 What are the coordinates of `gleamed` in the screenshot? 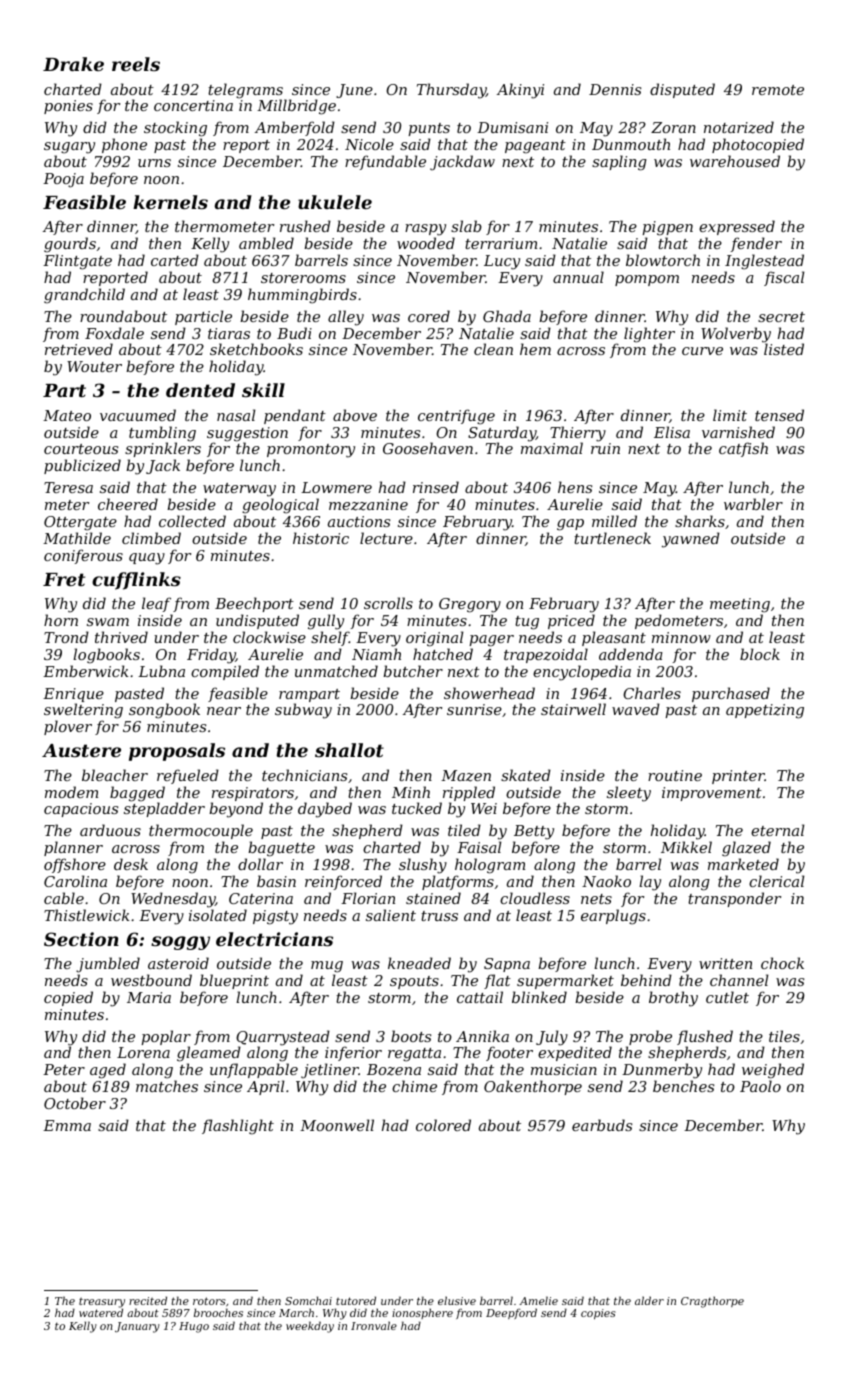 It's located at (209, 1054).
